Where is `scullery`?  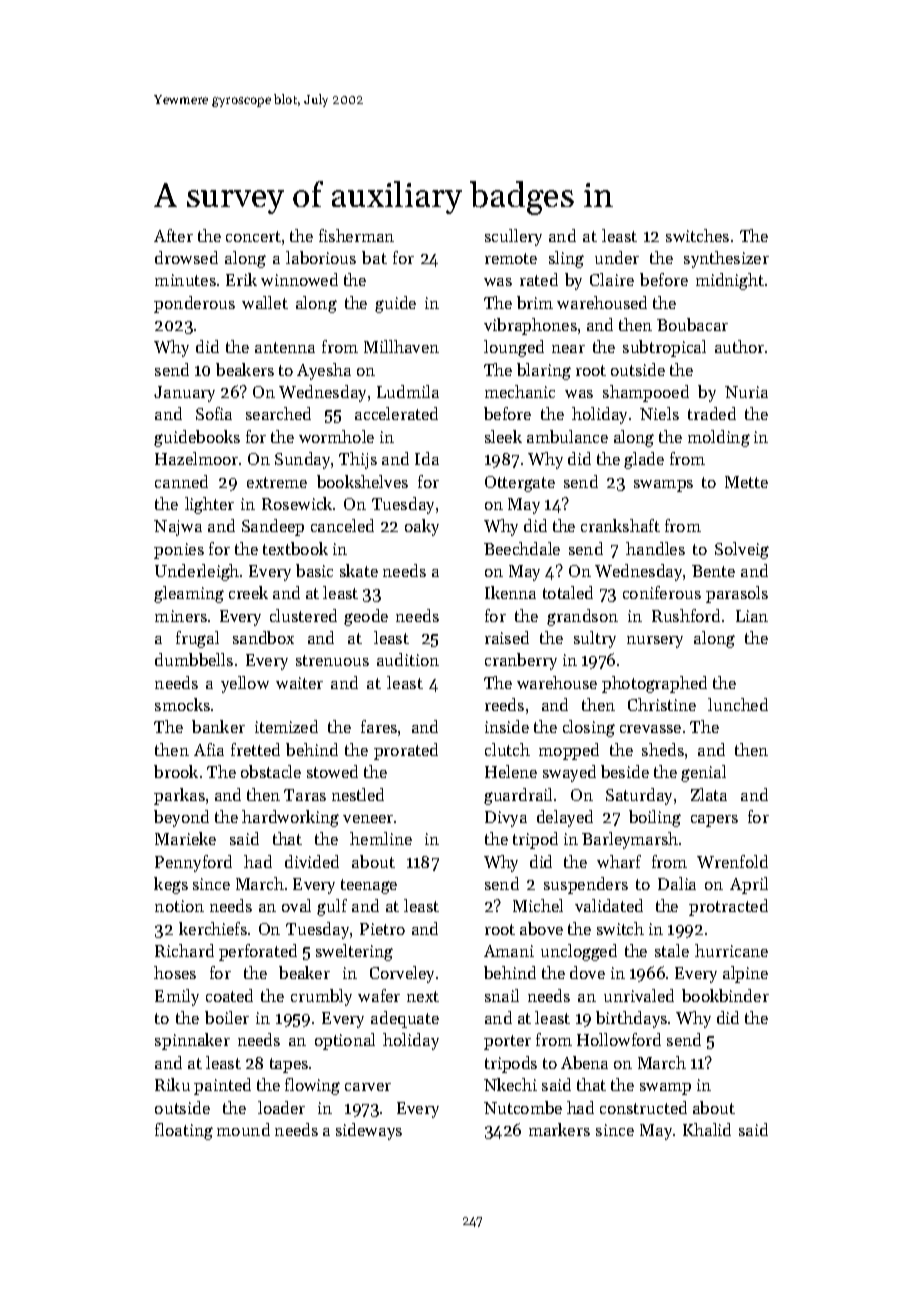
scullery is located at coordinates (513, 237).
